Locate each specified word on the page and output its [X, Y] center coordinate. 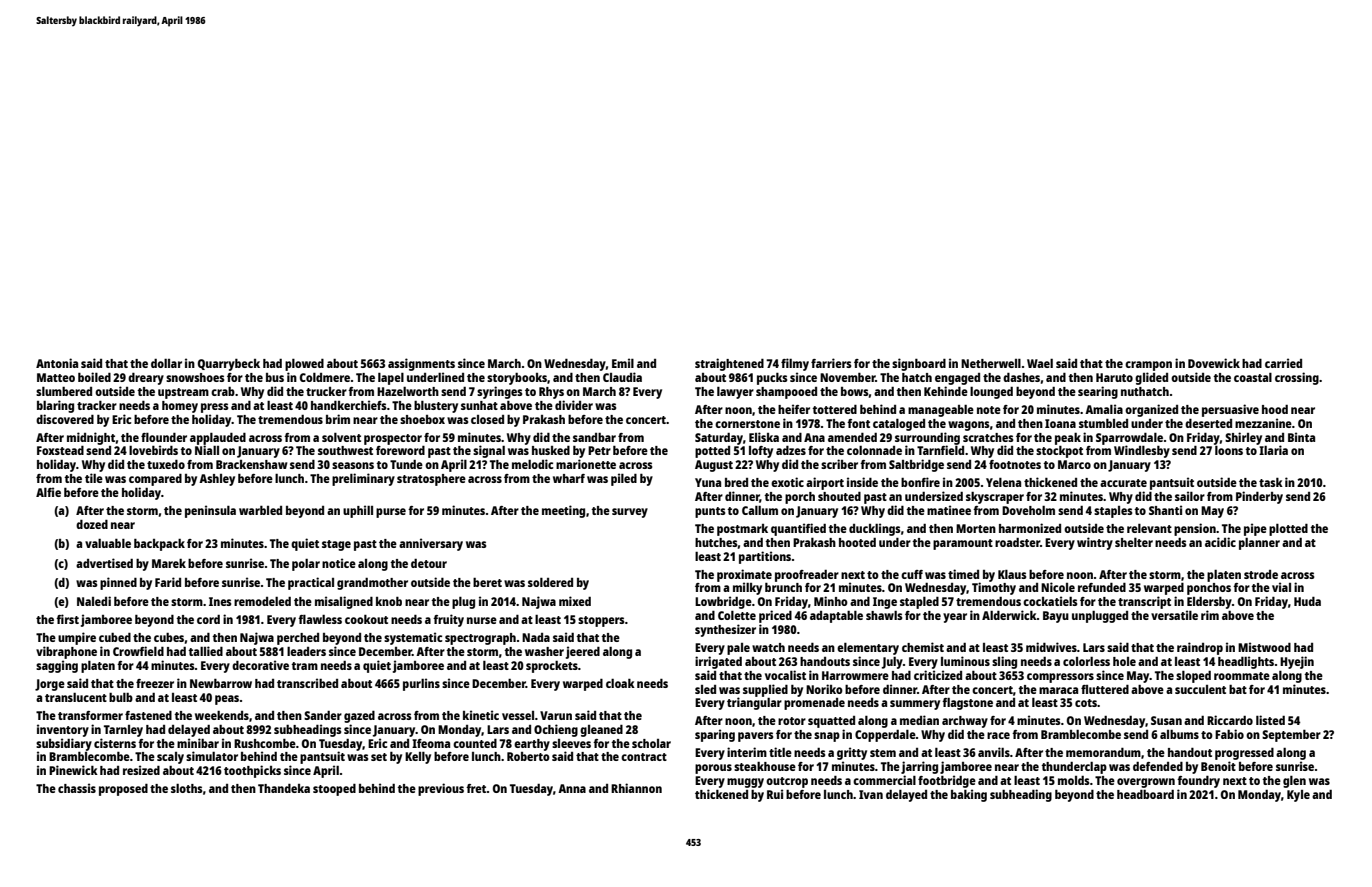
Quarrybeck [229, 365]
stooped [334, 790]
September [1291, 736]
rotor [792, 721]
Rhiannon [636, 788]
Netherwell [991, 363]
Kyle [1298, 796]
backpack [159, 545]
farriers [831, 363]
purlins [421, 684]
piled [624, 479]
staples [1113, 512]
